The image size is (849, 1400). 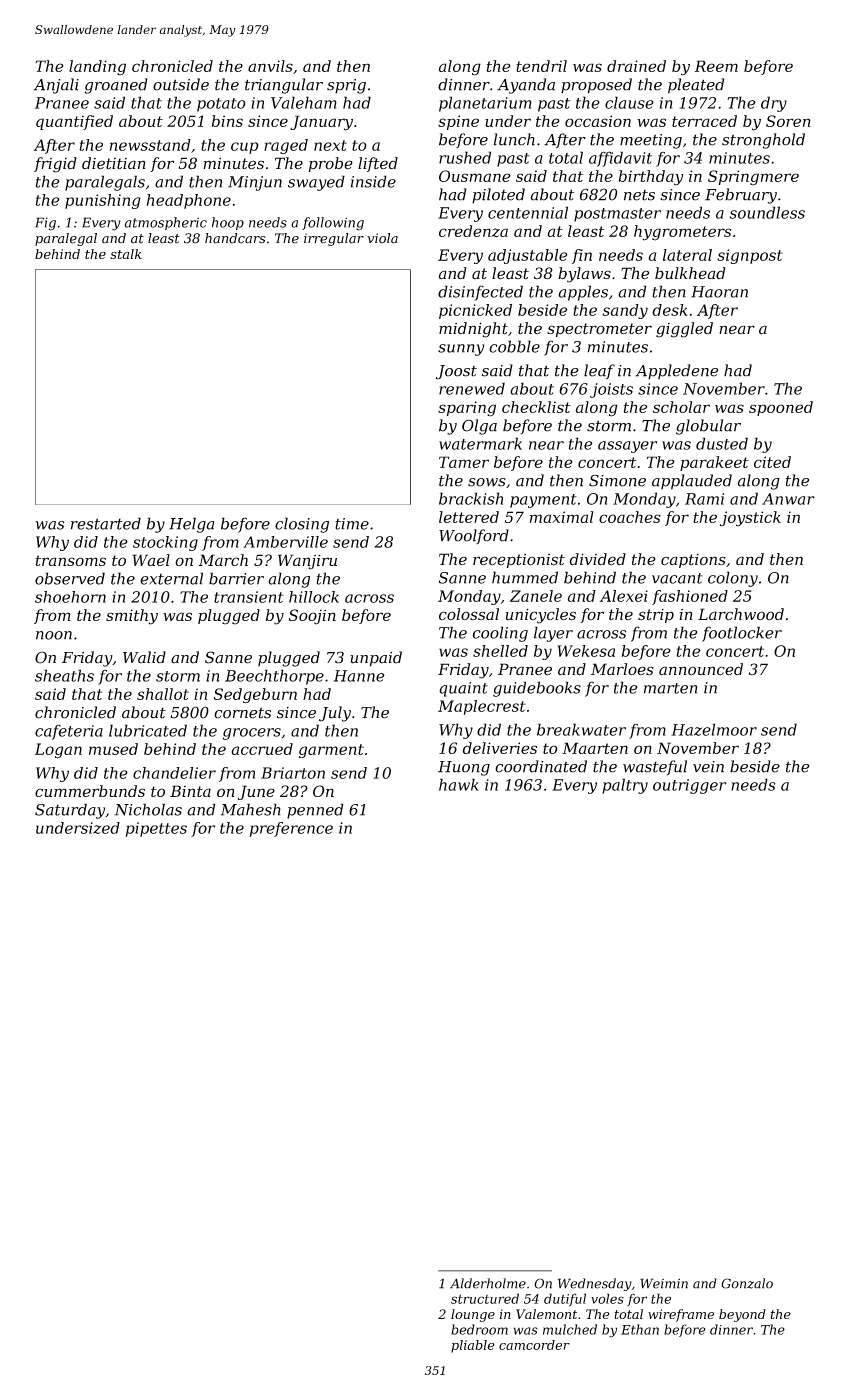 I want to click on handcars, so click(x=235, y=238).
